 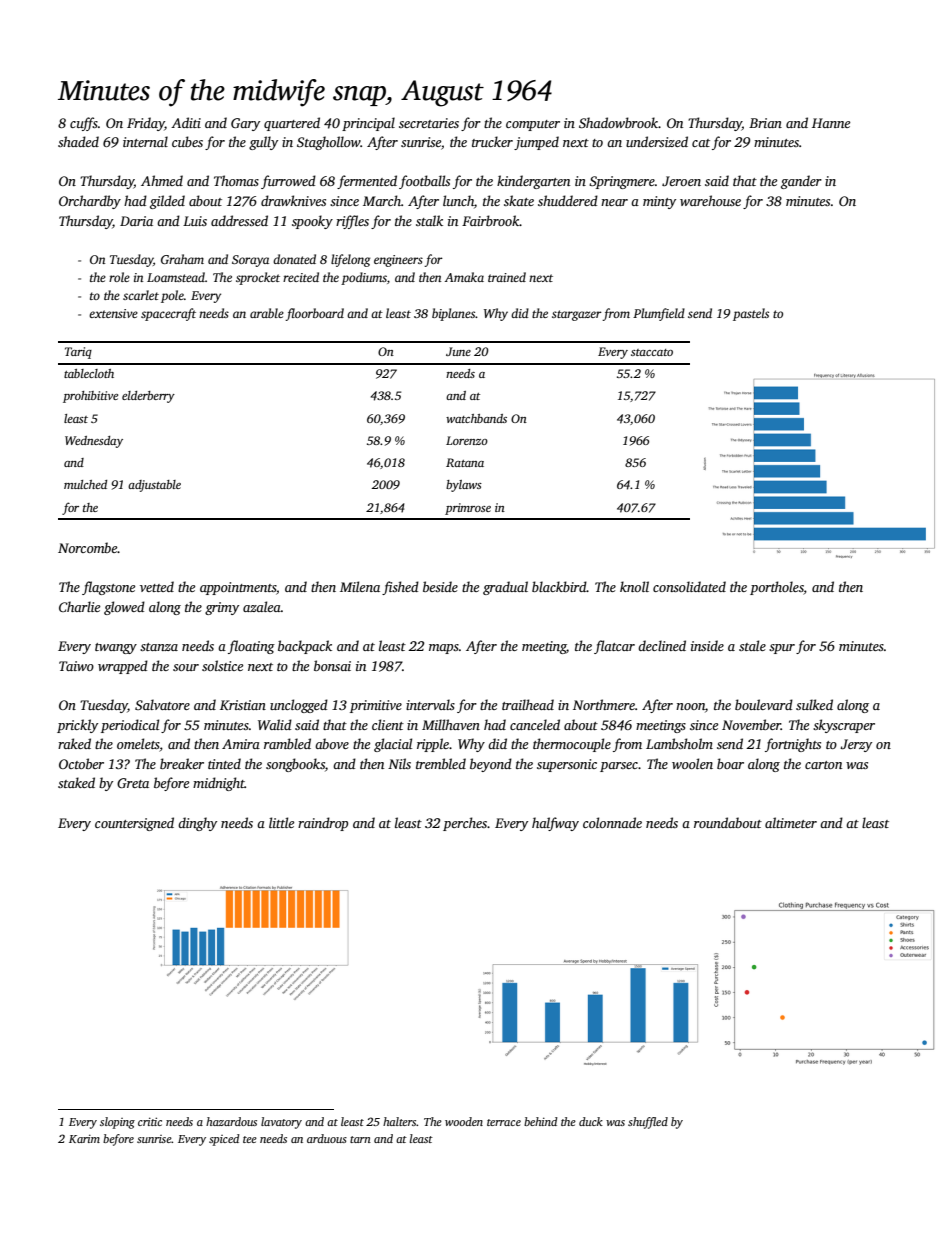 I want to click on addressed, so click(x=239, y=220).
